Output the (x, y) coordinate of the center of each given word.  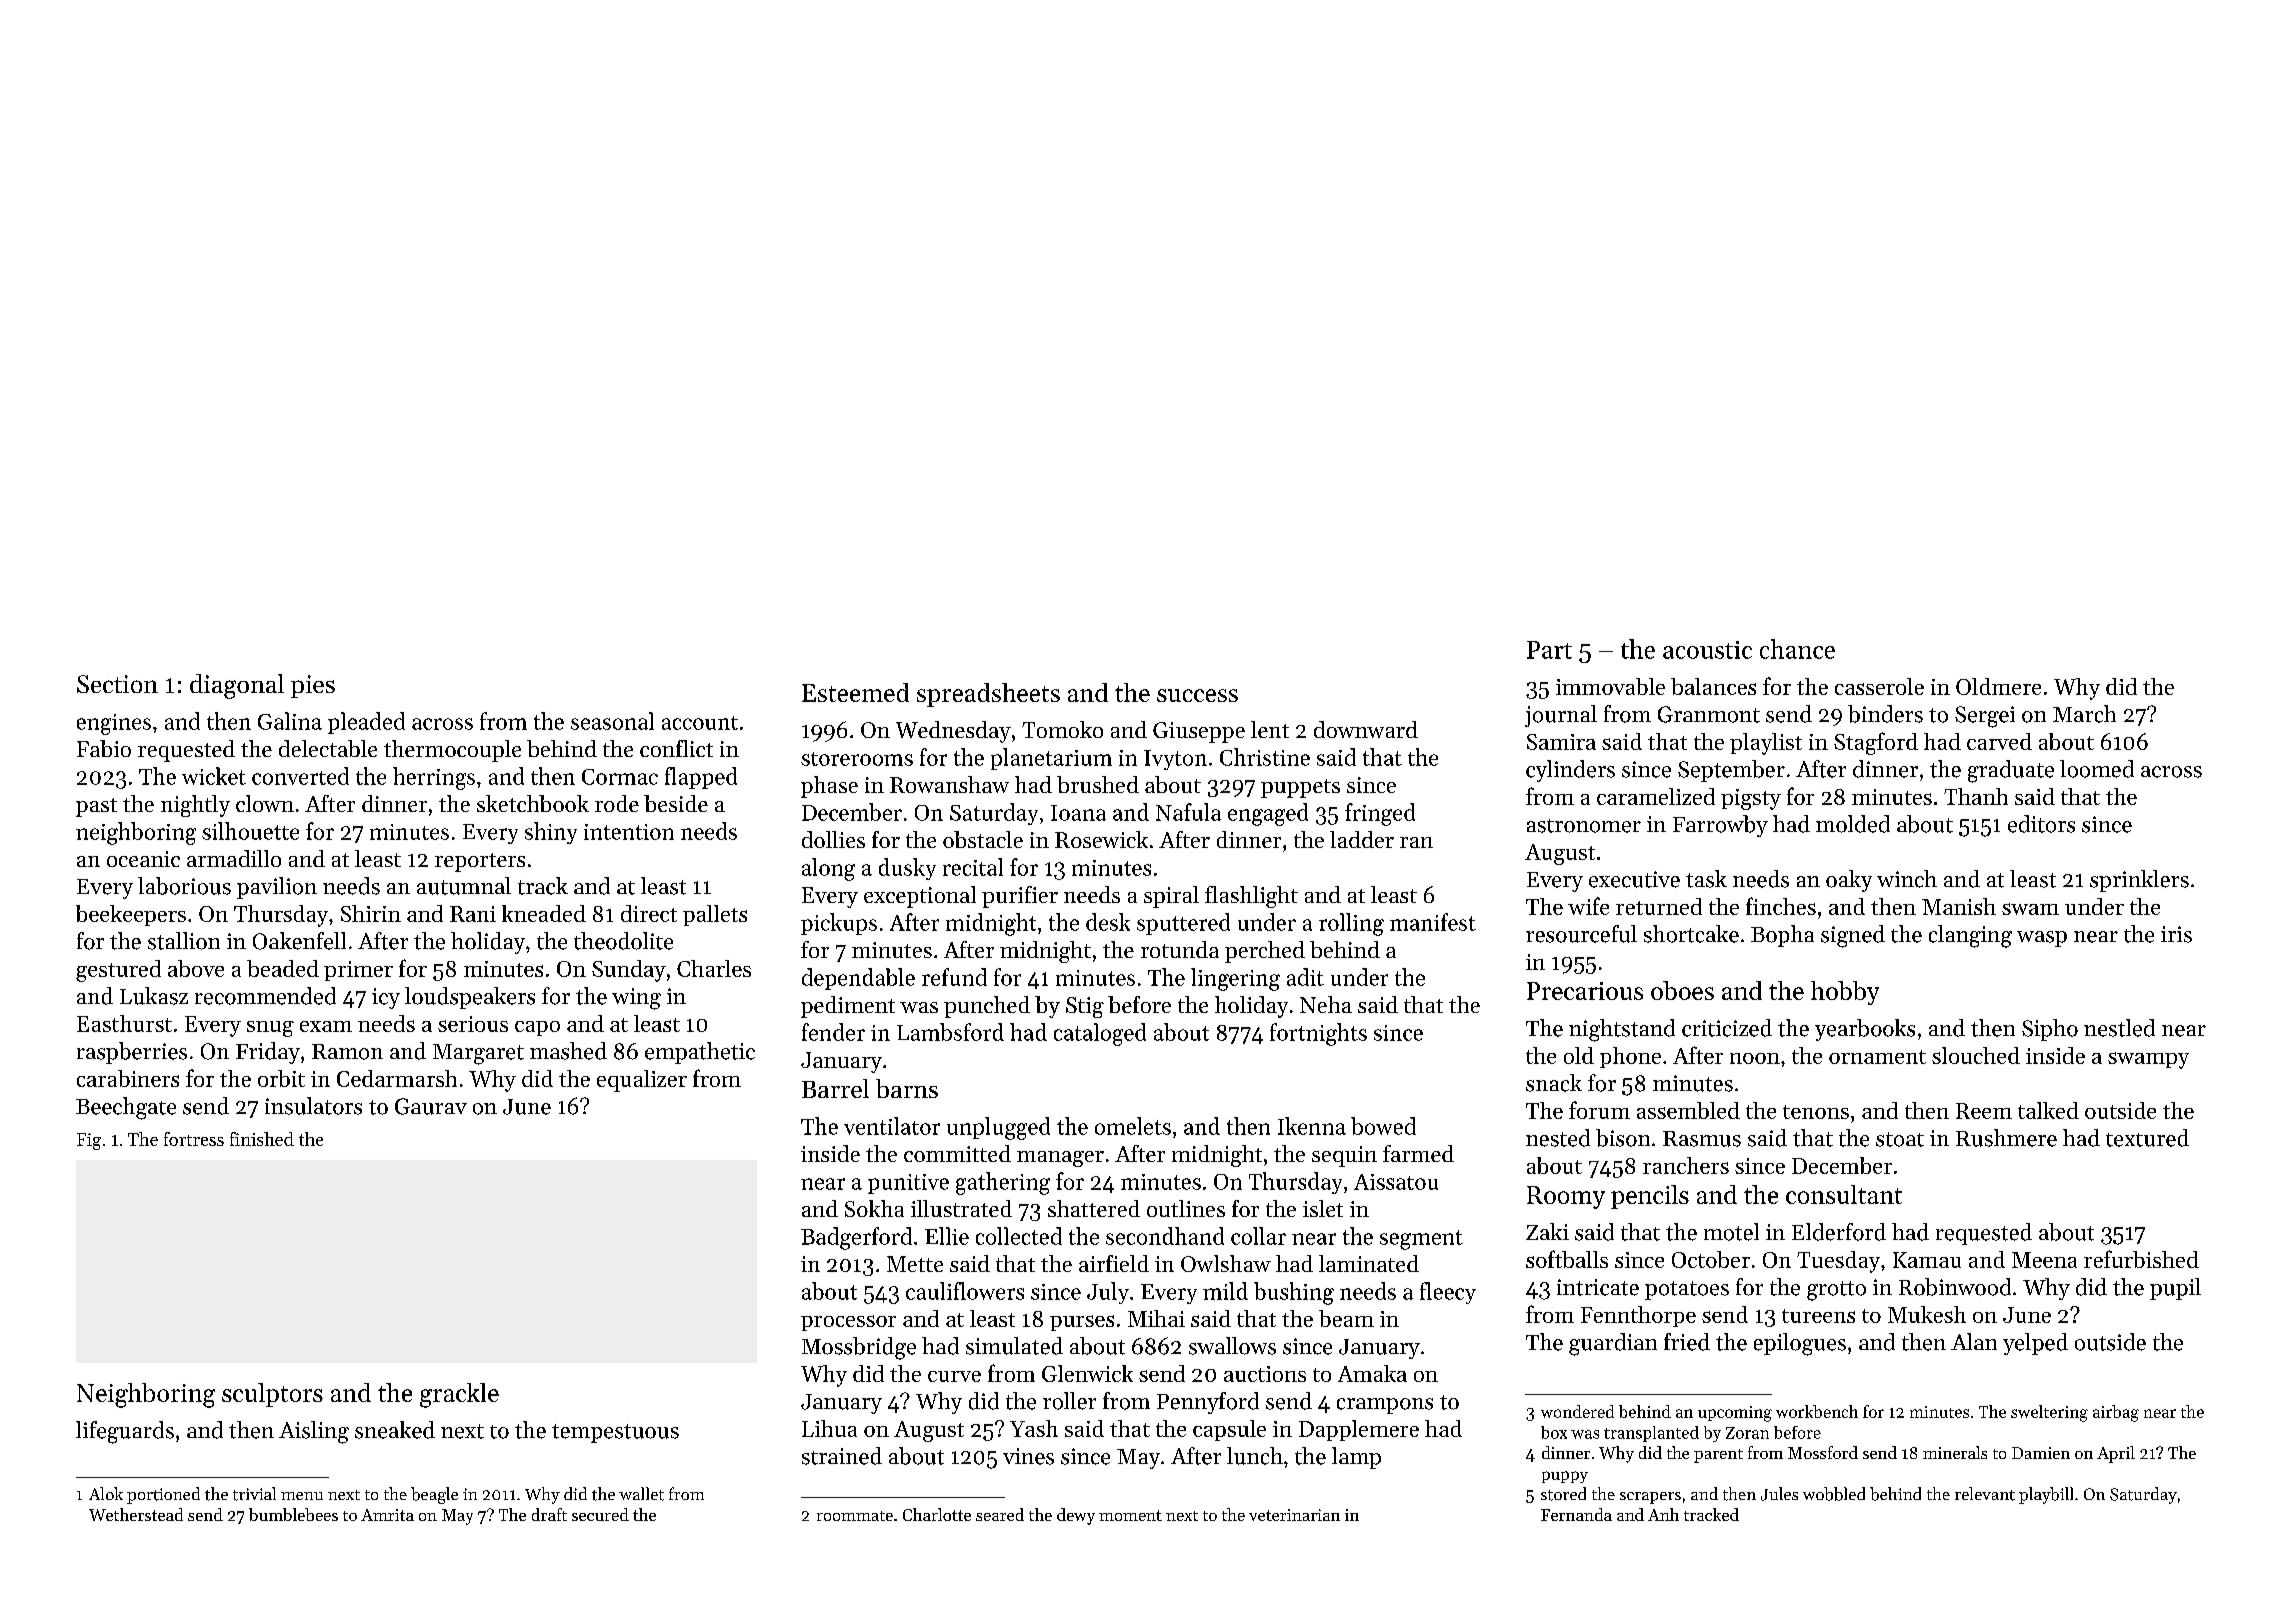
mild (1225, 1291)
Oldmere (1998, 686)
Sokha (874, 1208)
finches (1781, 906)
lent (1270, 729)
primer (358, 971)
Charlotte (937, 1514)
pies (313, 686)
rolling (1351, 924)
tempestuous (615, 1433)
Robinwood (1955, 1287)
